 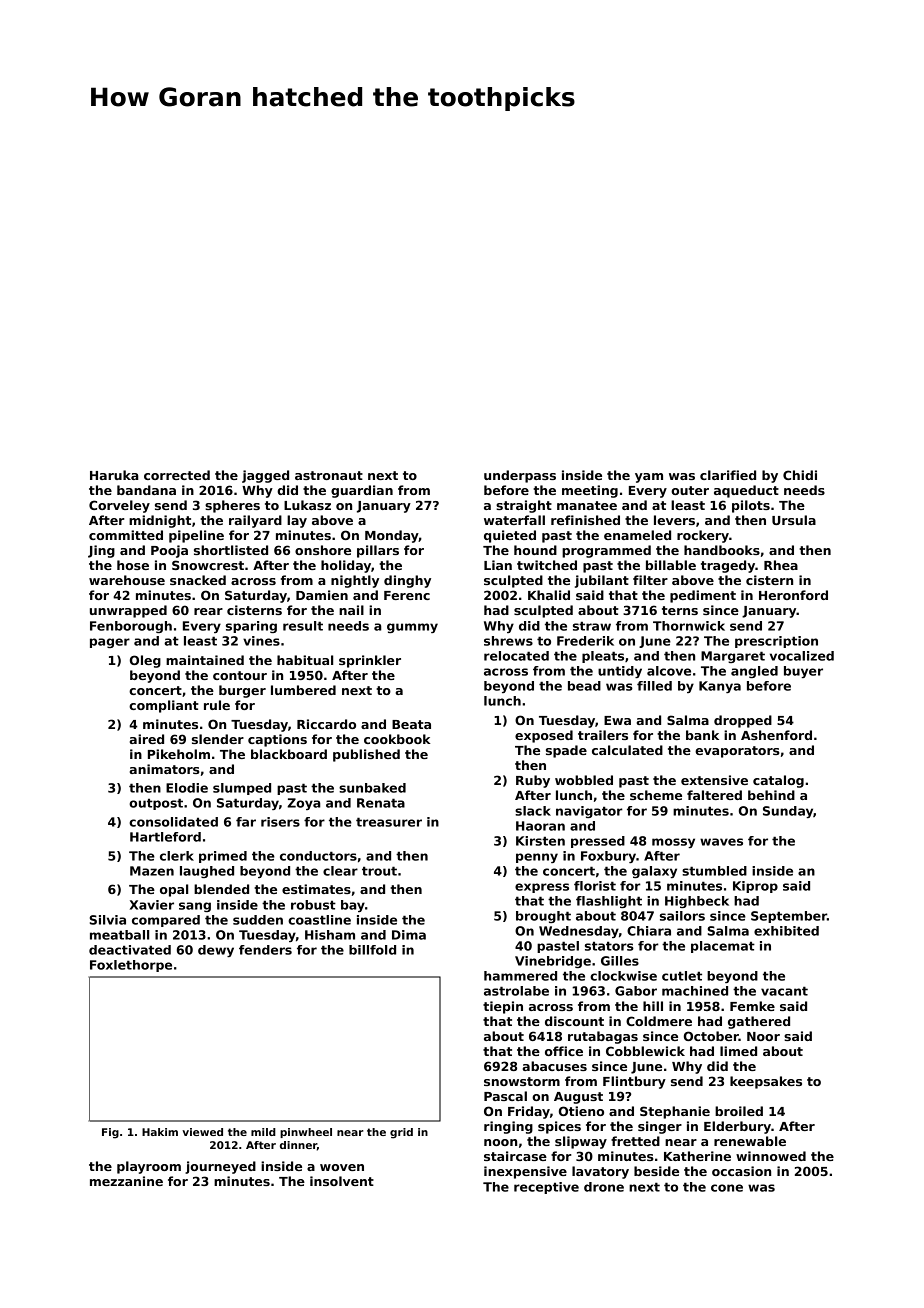 What do you see at coordinates (242, 691) in the page?
I see `burger` at bounding box center [242, 691].
